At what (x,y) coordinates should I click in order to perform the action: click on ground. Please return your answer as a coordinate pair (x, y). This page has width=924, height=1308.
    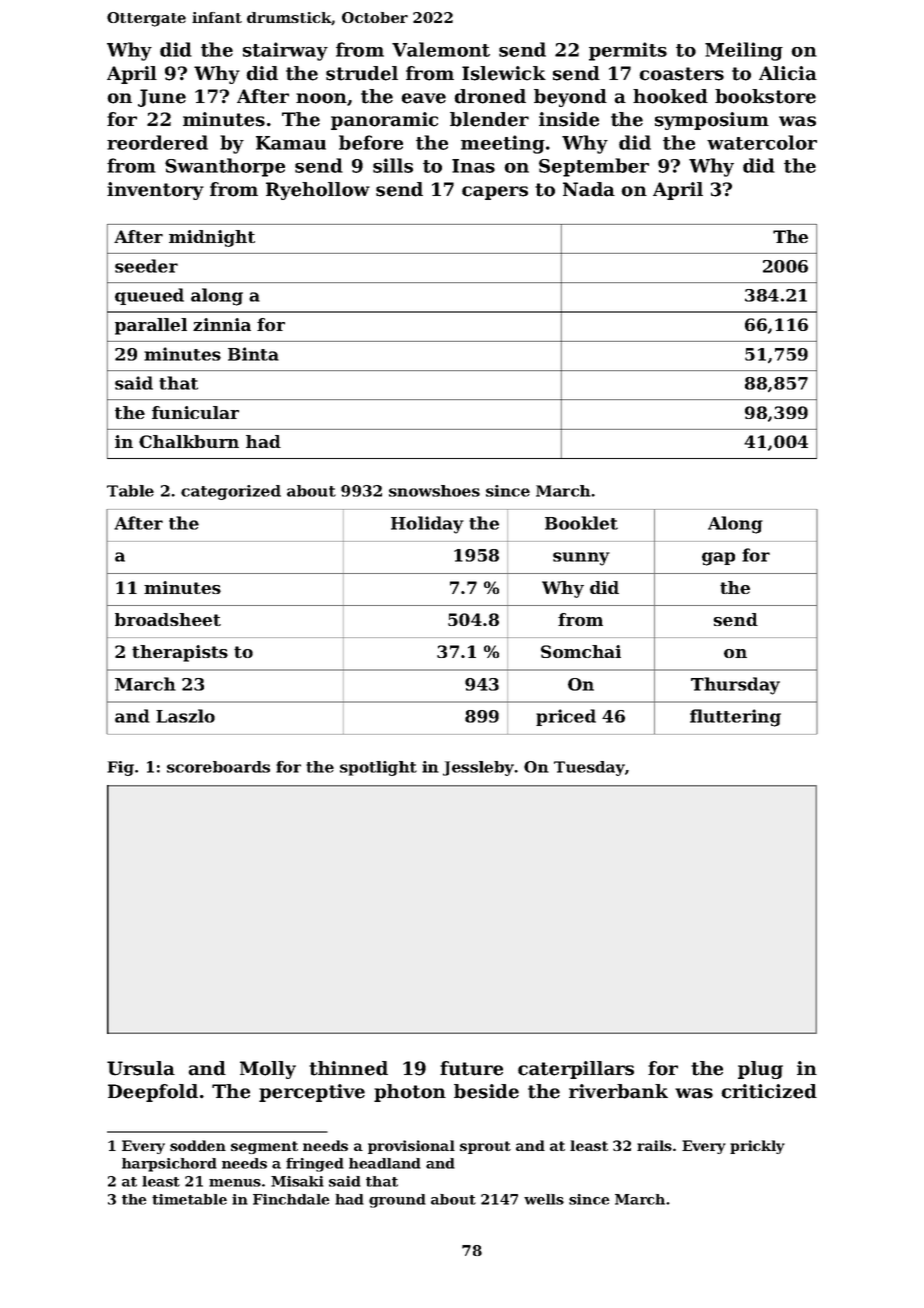
    Looking at the image, I should click on (397, 1201).
